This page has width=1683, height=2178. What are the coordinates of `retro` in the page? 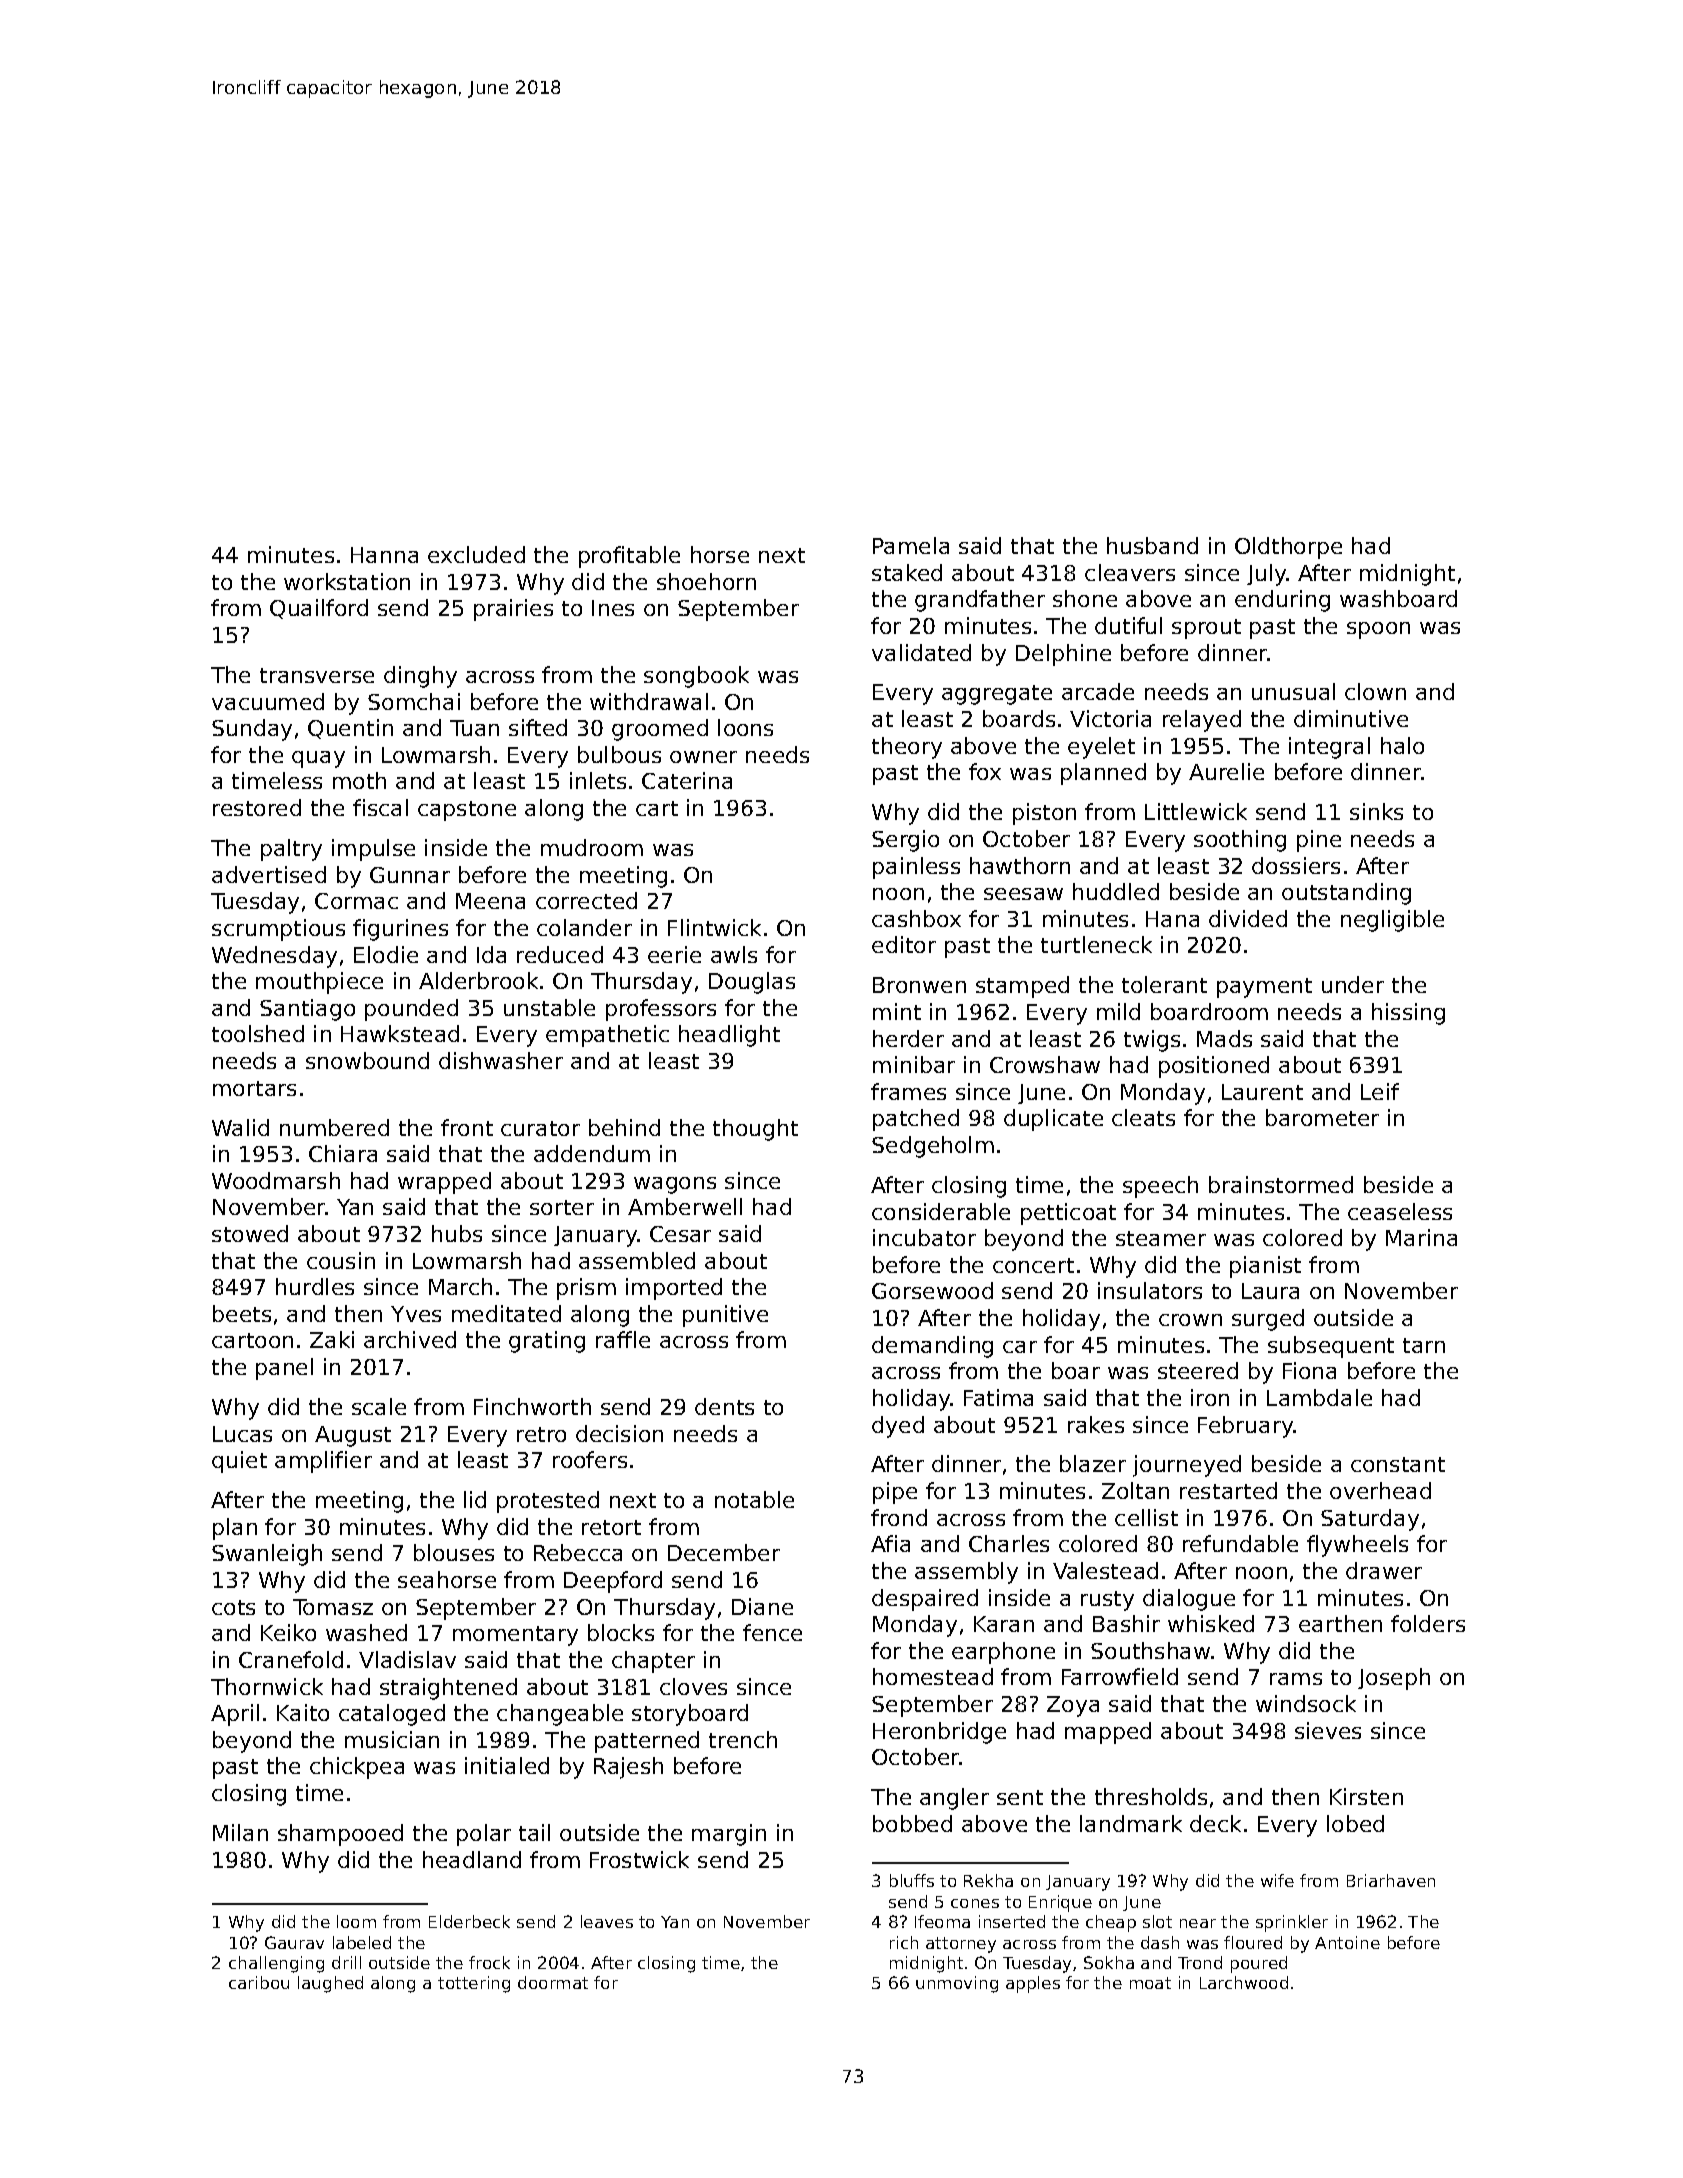 It's located at (541, 1434).
